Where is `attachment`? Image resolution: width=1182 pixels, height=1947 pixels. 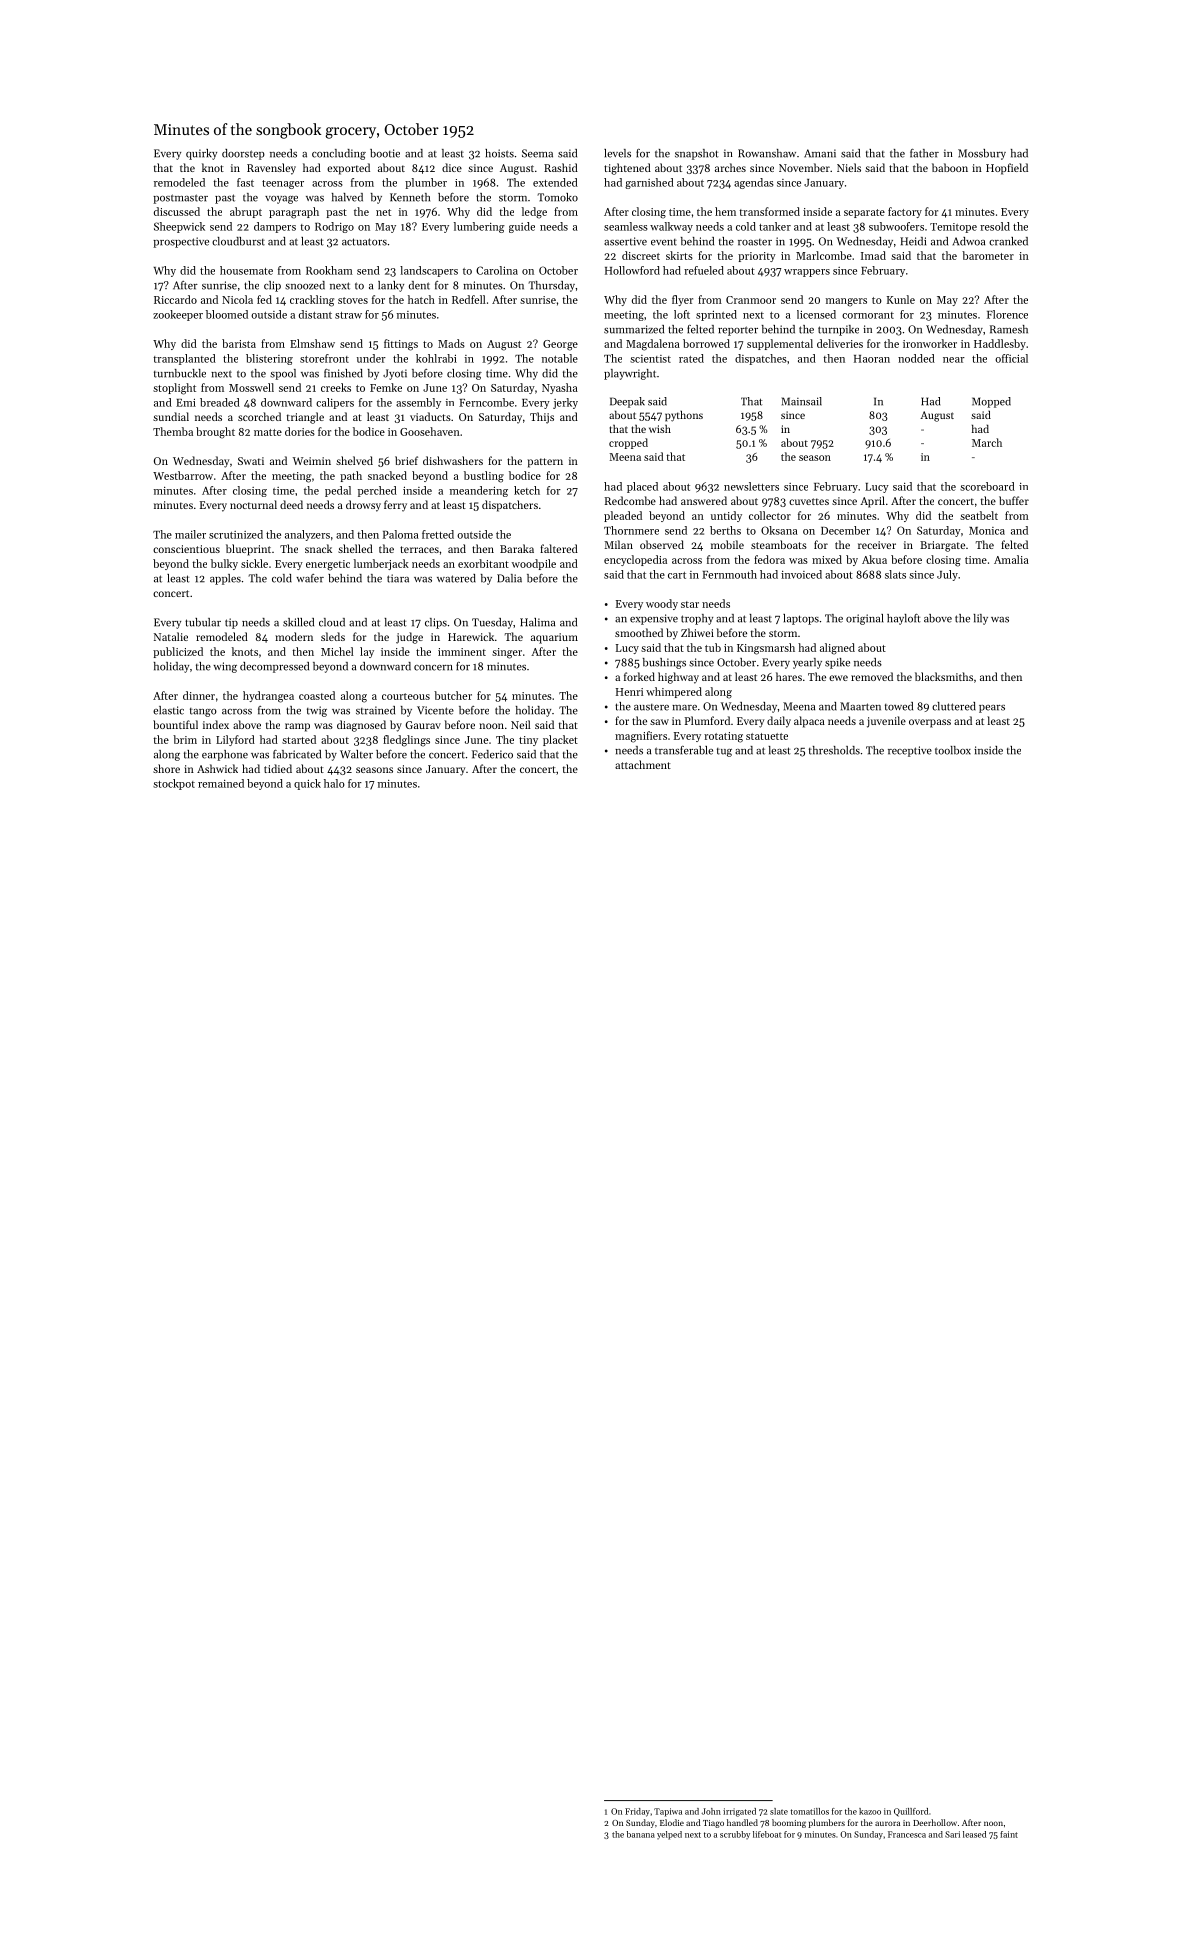
attachment is located at coordinates (643, 764).
